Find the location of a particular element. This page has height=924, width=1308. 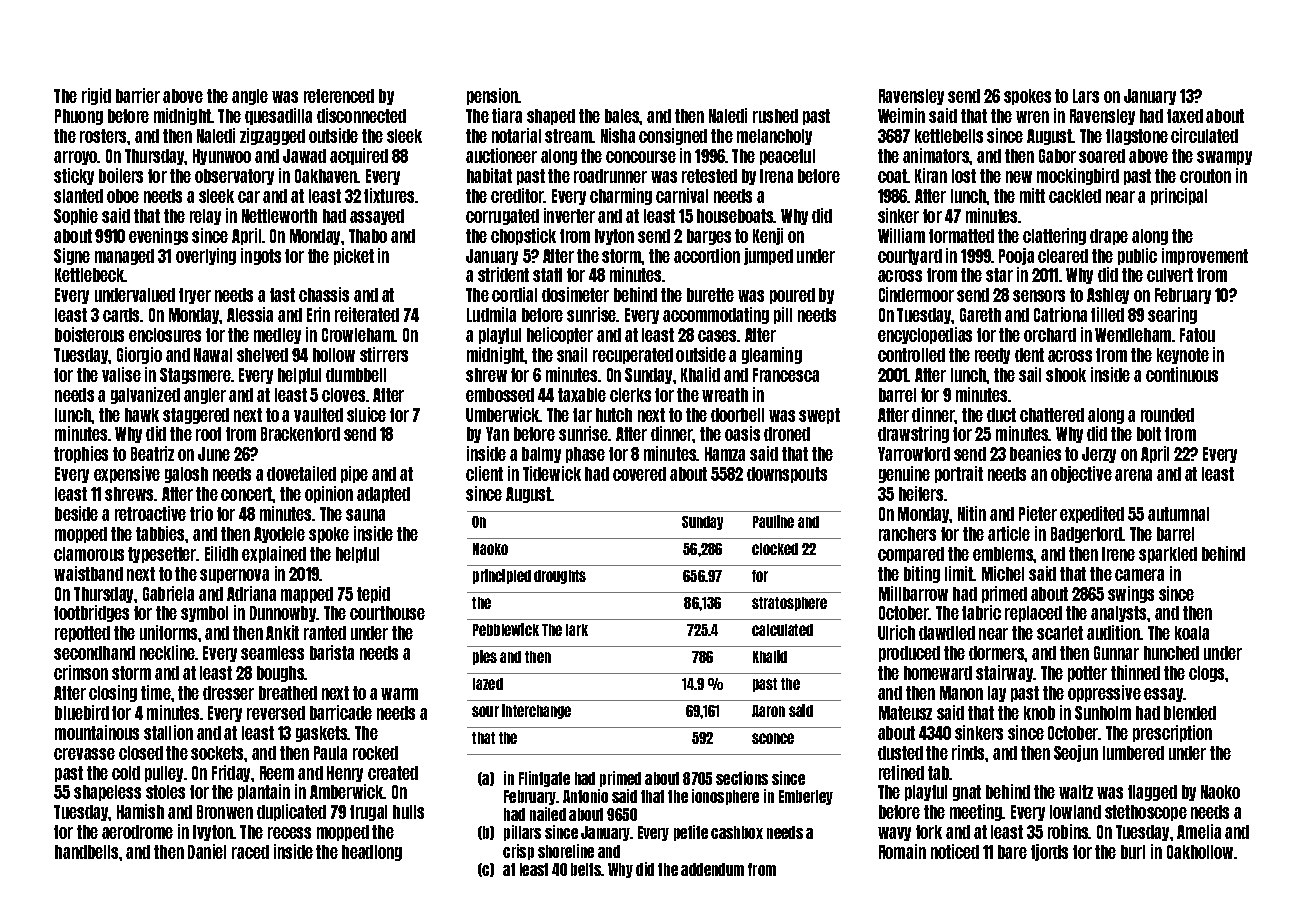

Badgerford is located at coordinates (1086, 535).
